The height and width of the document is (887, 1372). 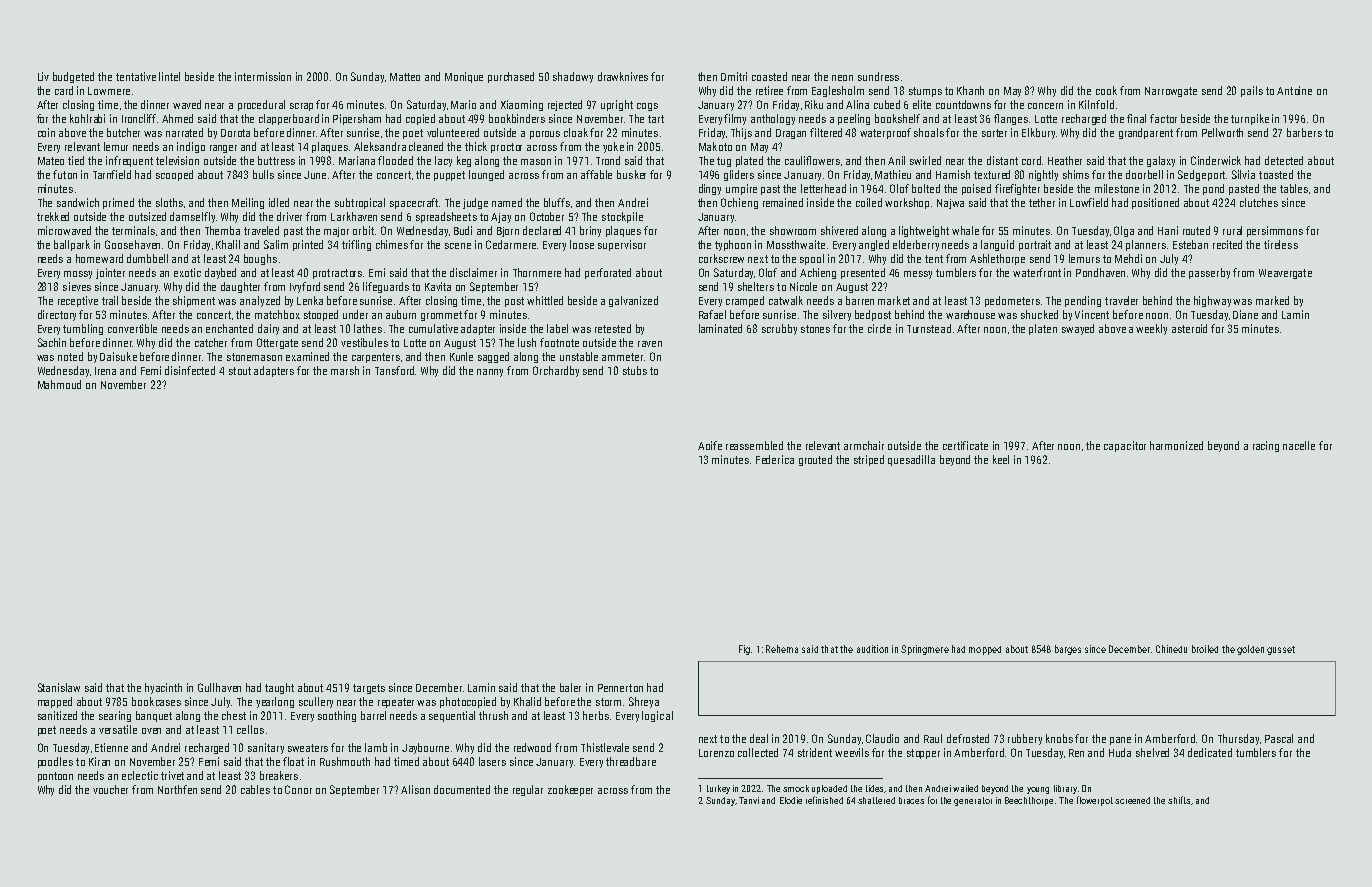 I want to click on breakers, so click(x=279, y=775).
